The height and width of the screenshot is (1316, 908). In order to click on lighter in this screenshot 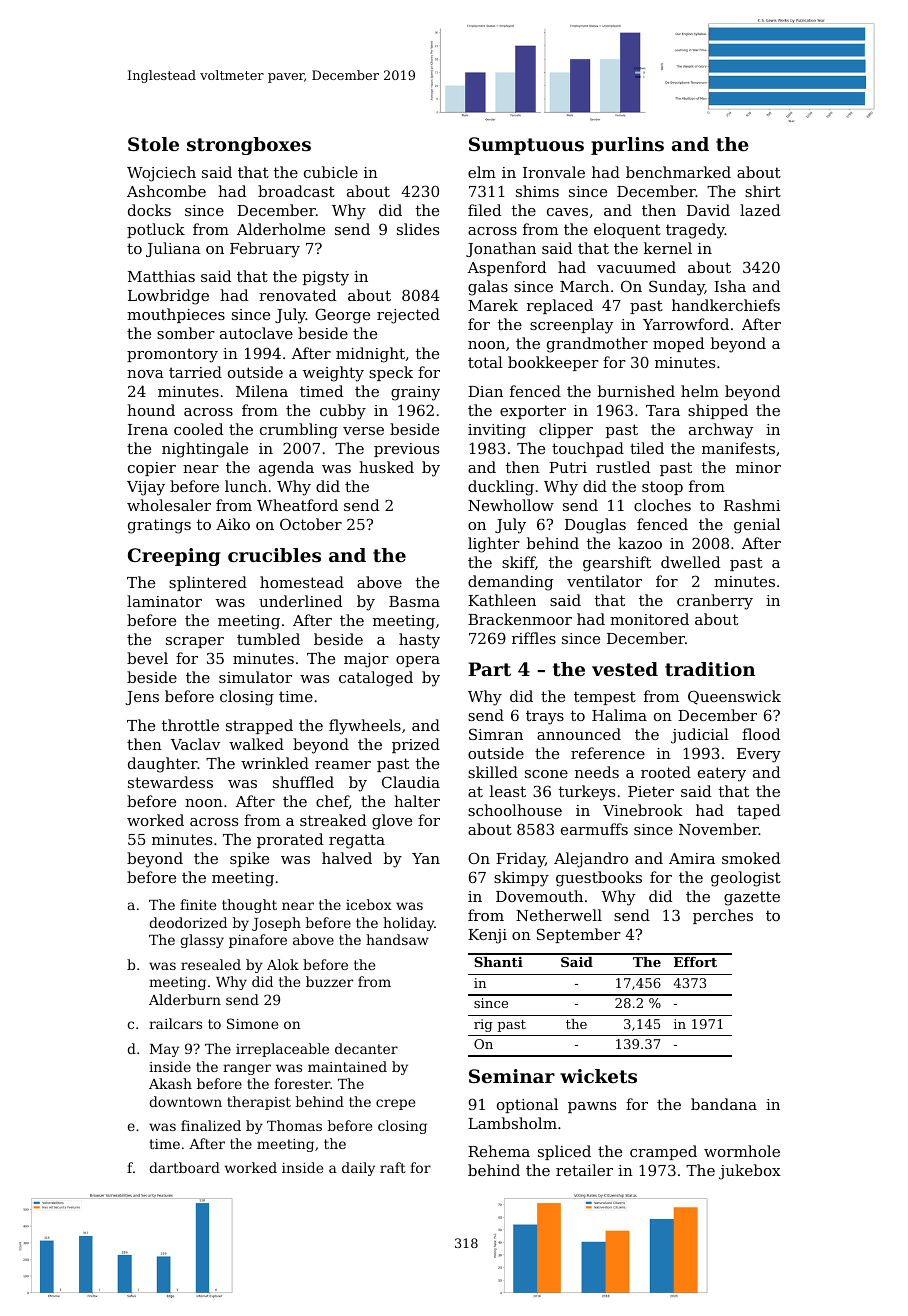, I will do `click(494, 545)`.
